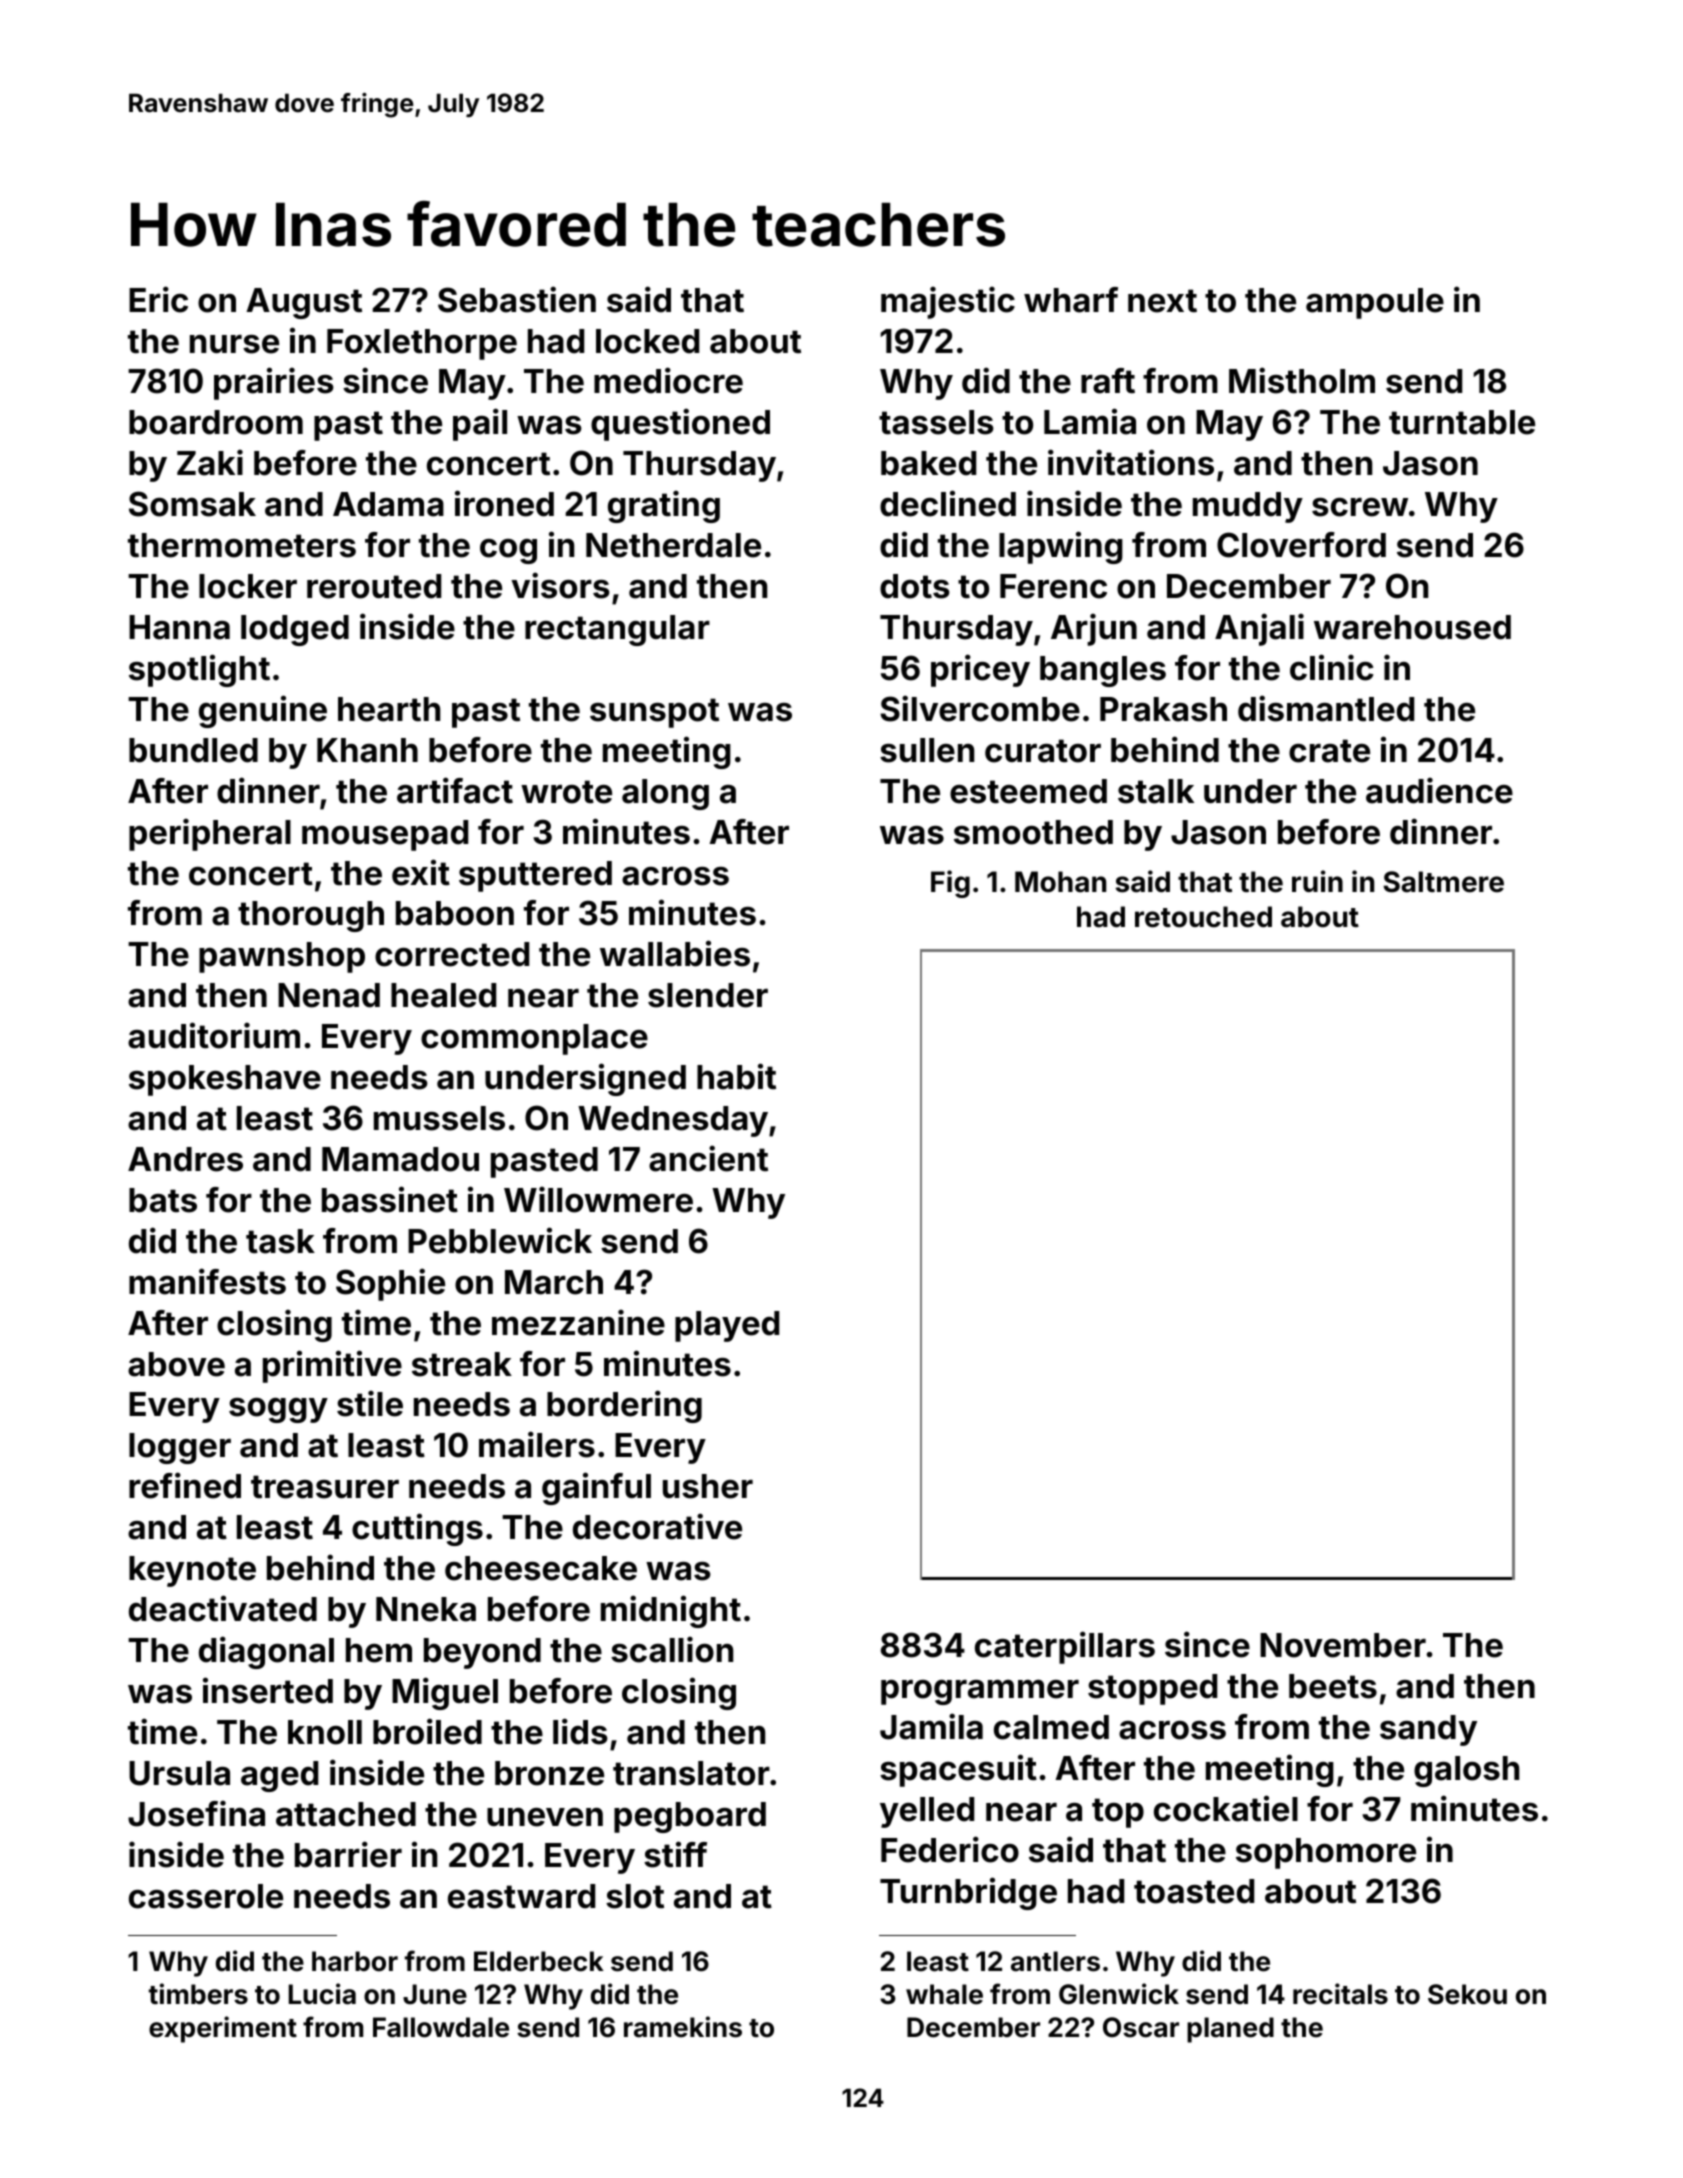  What do you see at coordinates (683, 2027) in the image?
I see `ramekins` at bounding box center [683, 2027].
